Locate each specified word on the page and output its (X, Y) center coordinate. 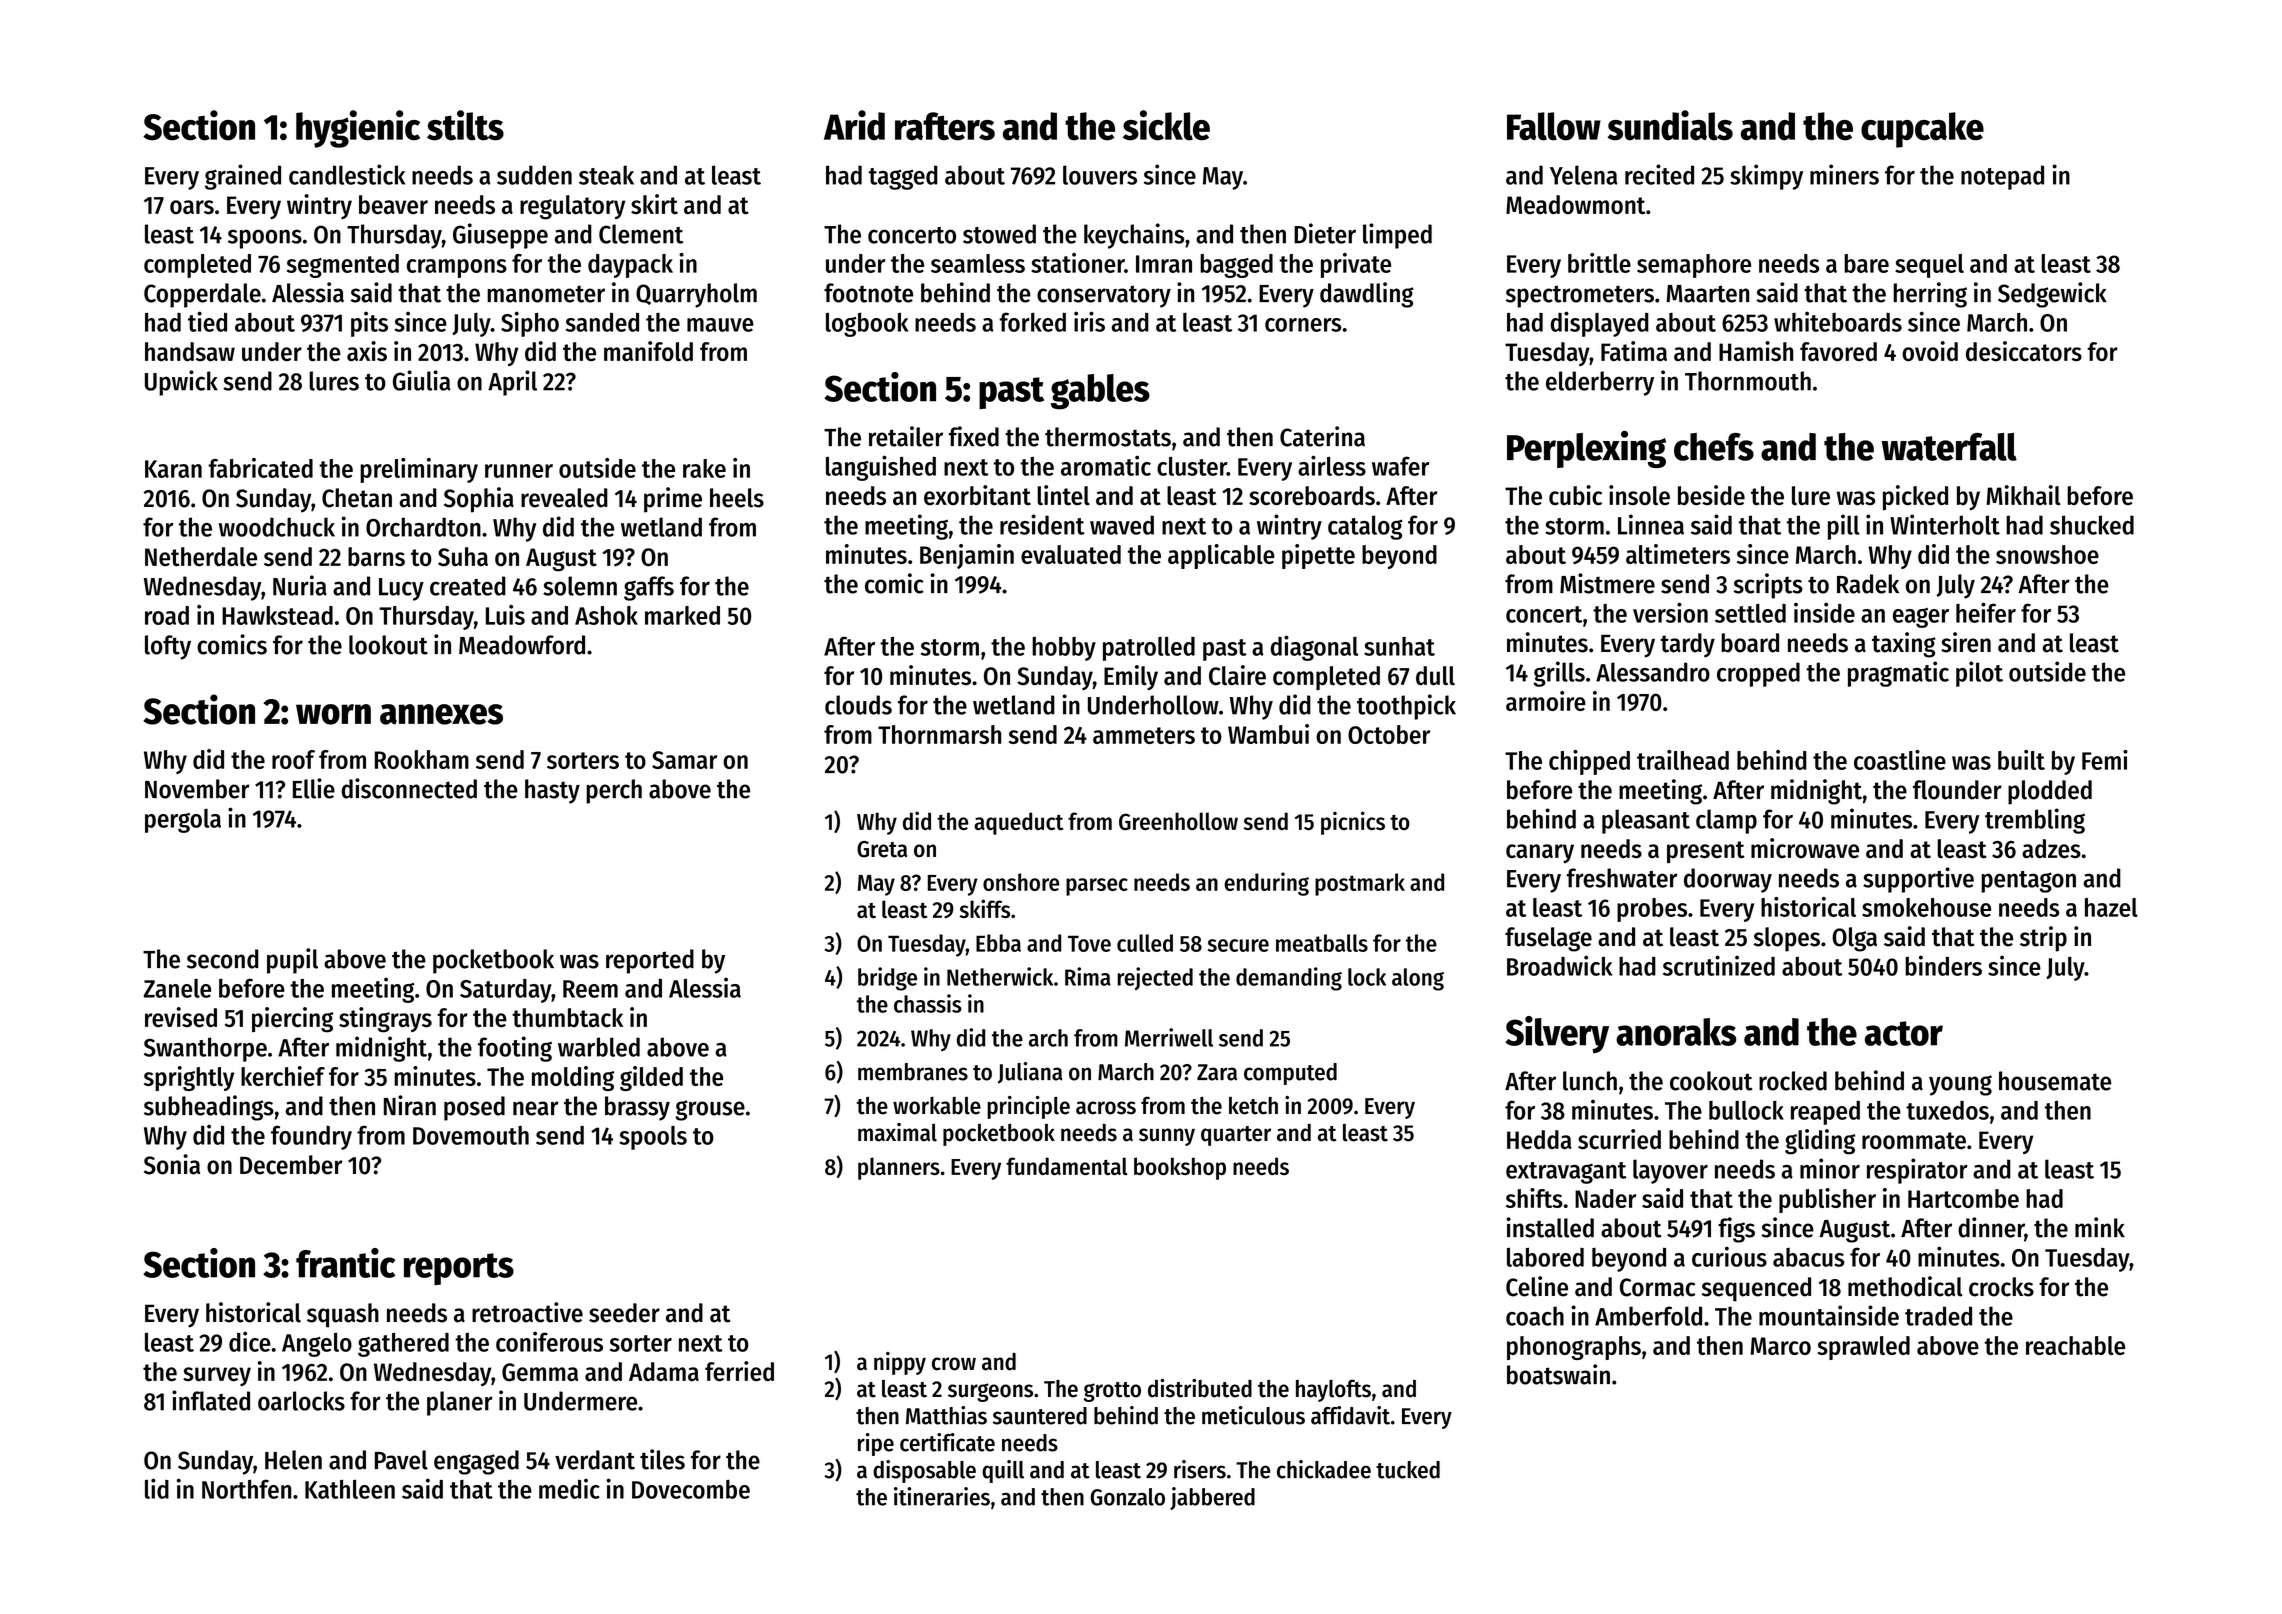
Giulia (421, 380)
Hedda (1539, 1140)
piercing (292, 1020)
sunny (1167, 1137)
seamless (978, 263)
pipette (1318, 556)
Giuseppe (500, 236)
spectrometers (1580, 296)
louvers (1100, 175)
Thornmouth (1748, 381)
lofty (168, 647)
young (1960, 1085)
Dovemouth (471, 1135)
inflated (211, 1400)
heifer (1986, 612)
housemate (2055, 1081)
